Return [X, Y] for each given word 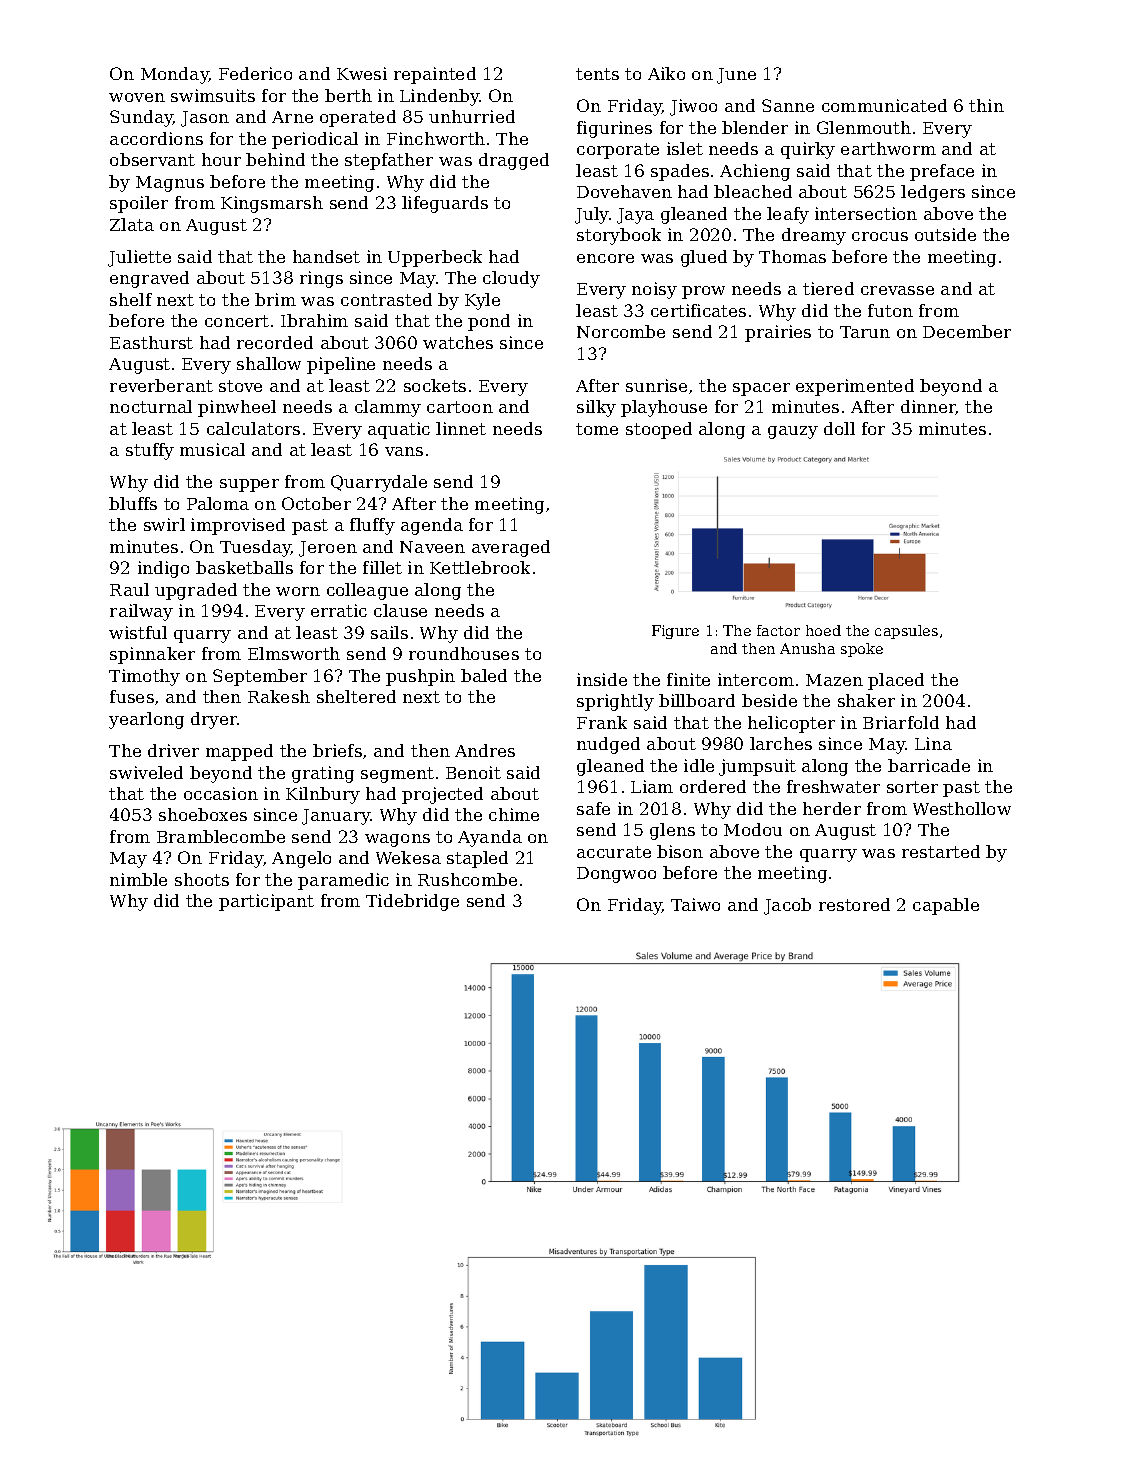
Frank [602, 722]
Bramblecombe [221, 836]
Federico [255, 73]
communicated [884, 105]
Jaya [635, 216]
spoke [862, 650]
